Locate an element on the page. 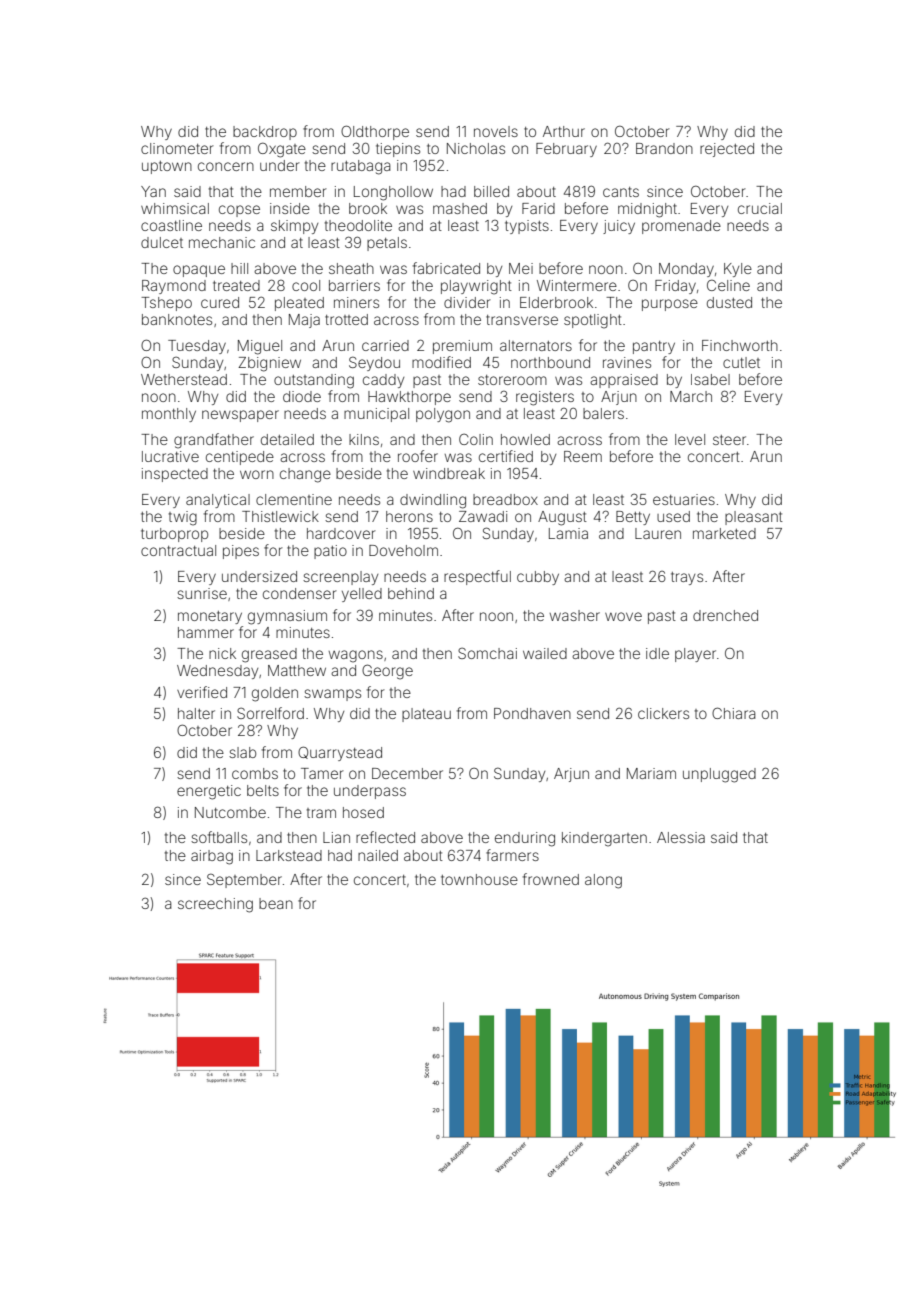  bean is located at coordinates (276, 903).
